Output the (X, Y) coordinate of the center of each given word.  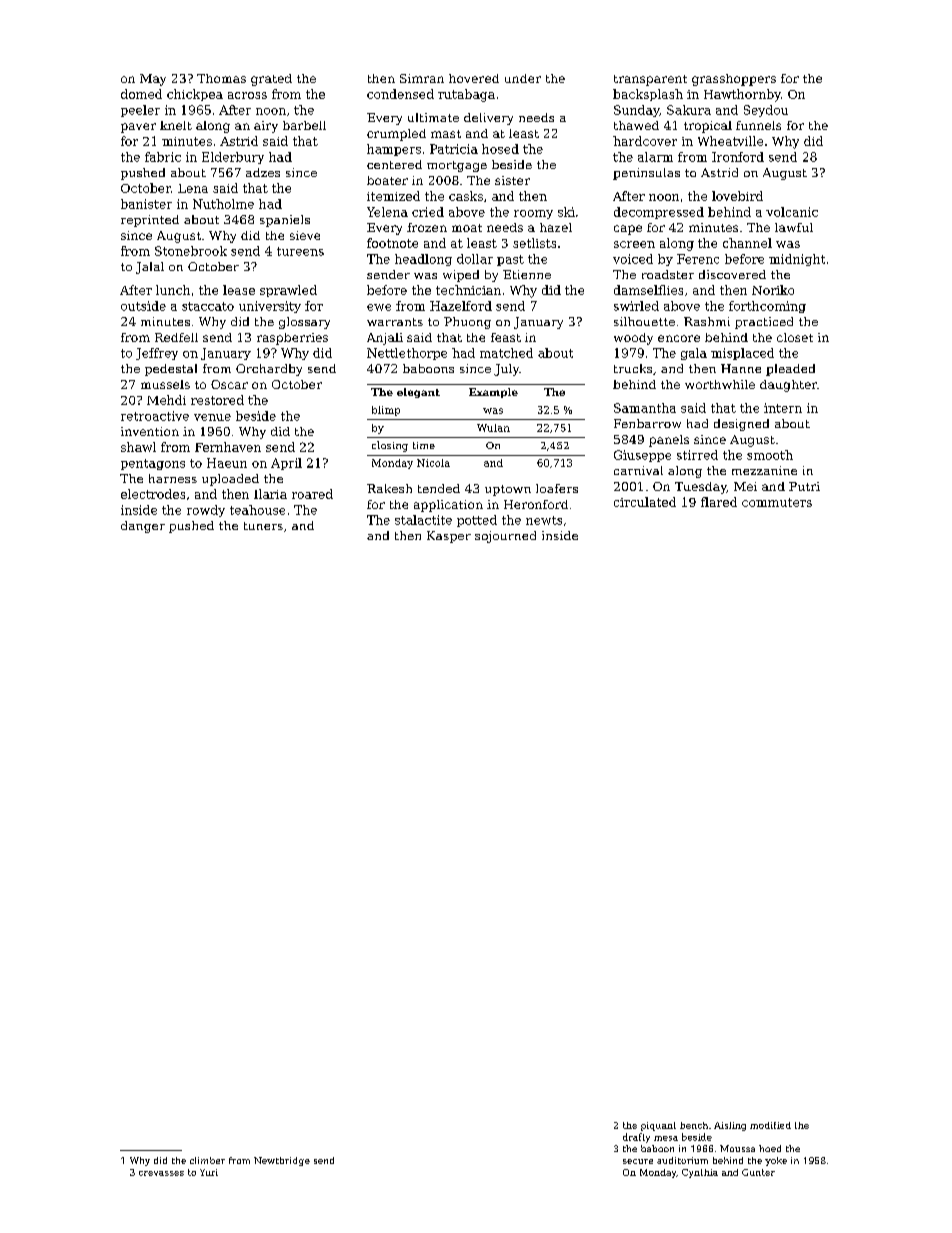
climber (207, 1160)
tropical (708, 127)
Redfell (176, 337)
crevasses (161, 1173)
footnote (392, 243)
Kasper (449, 537)
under (523, 78)
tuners (263, 526)
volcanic (792, 212)
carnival (638, 470)
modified (770, 1125)
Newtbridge (282, 1161)
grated (271, 80)
